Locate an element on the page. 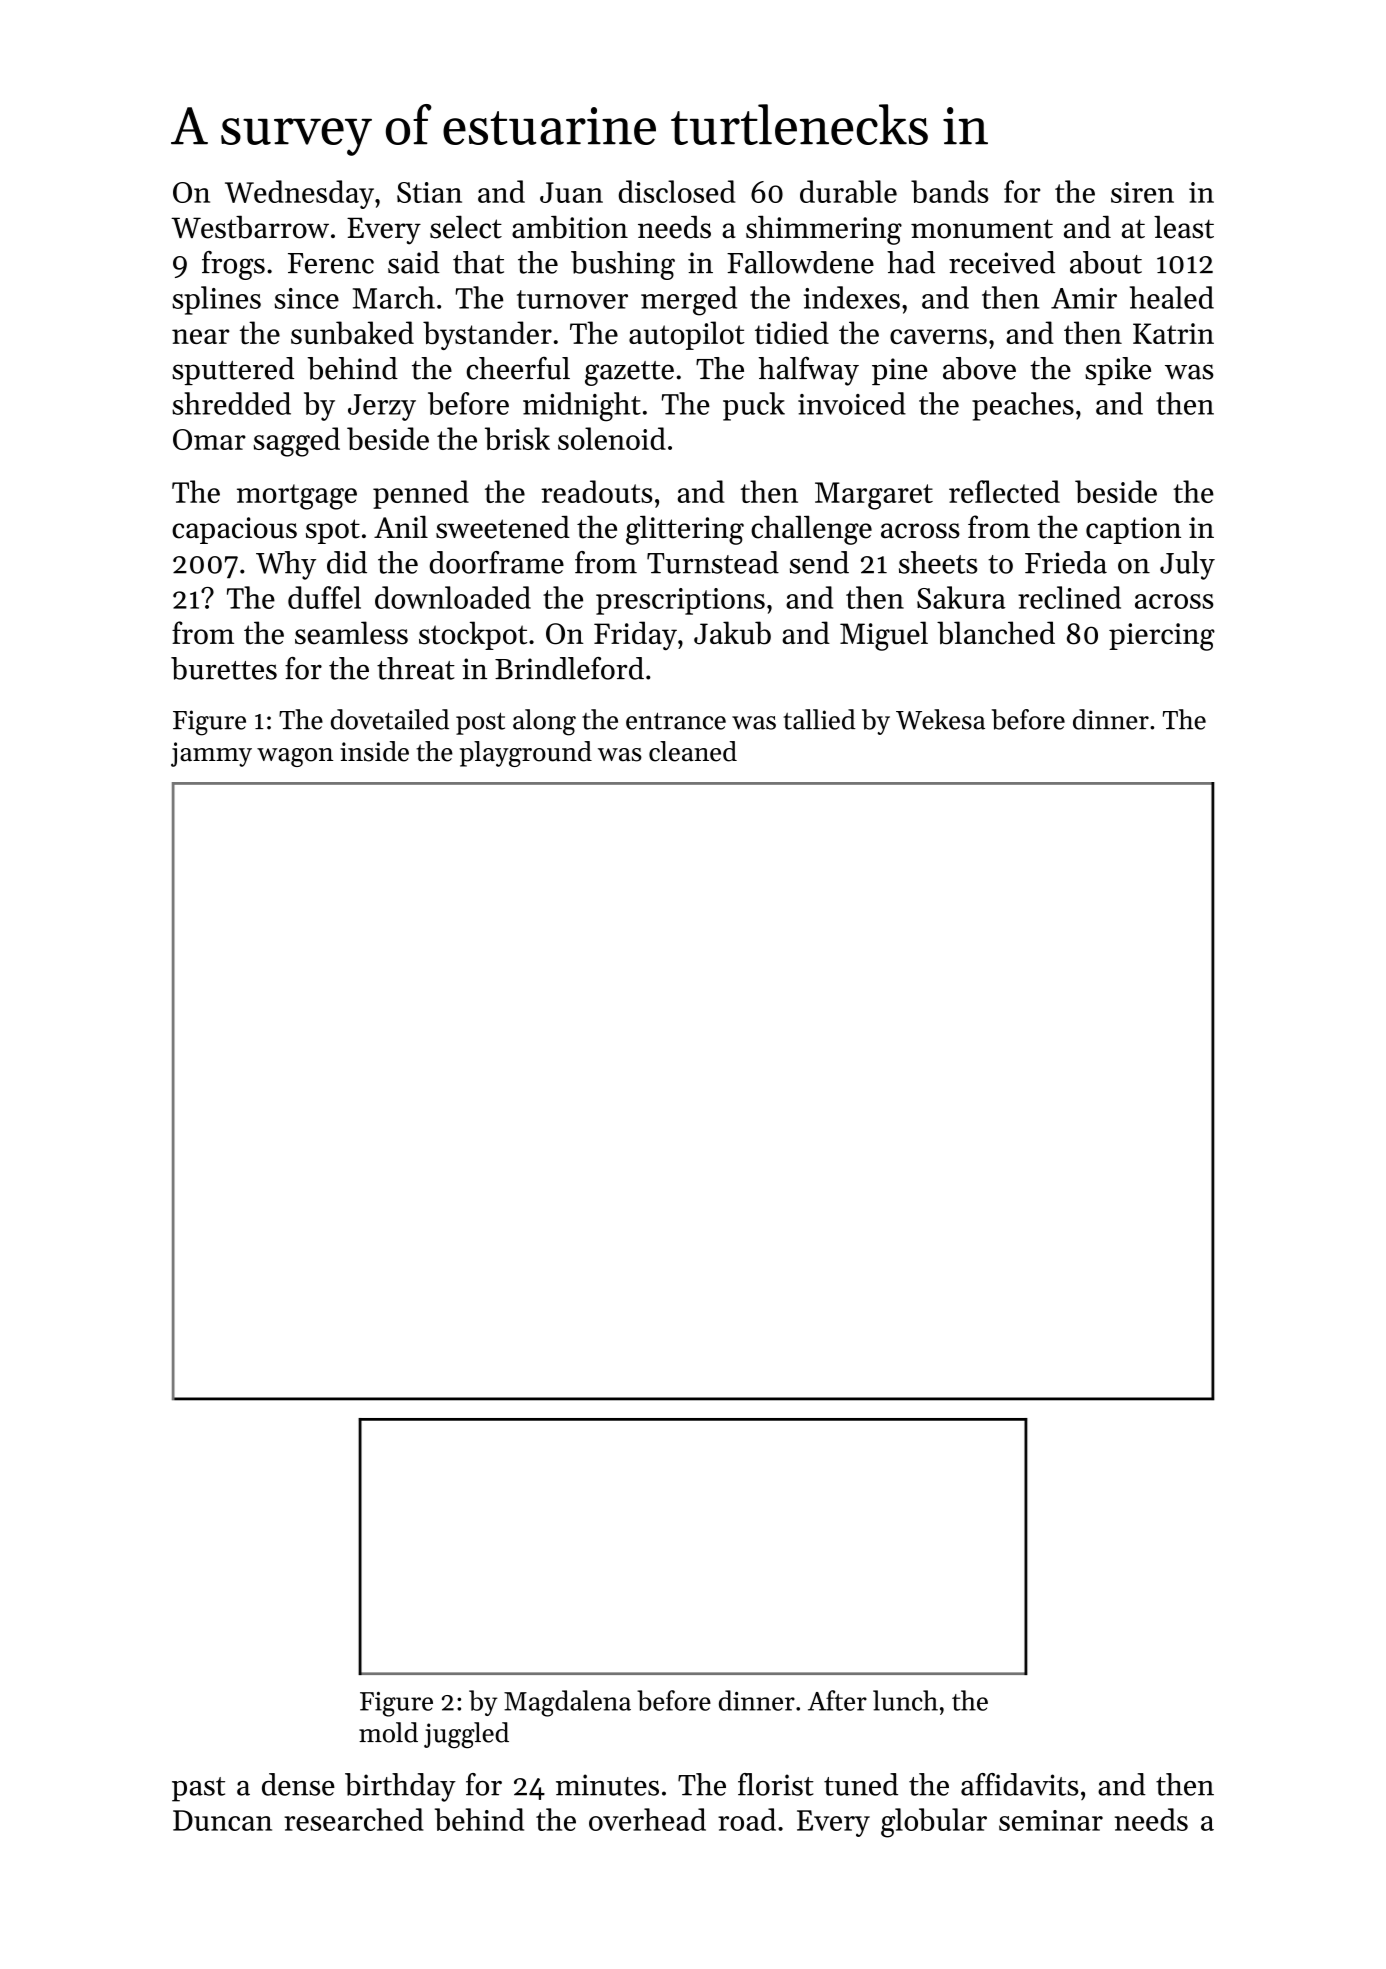 Image resolution: width=1386 pixels, height=1969 pixels. cheerful is located at coordinates (518, 368).
